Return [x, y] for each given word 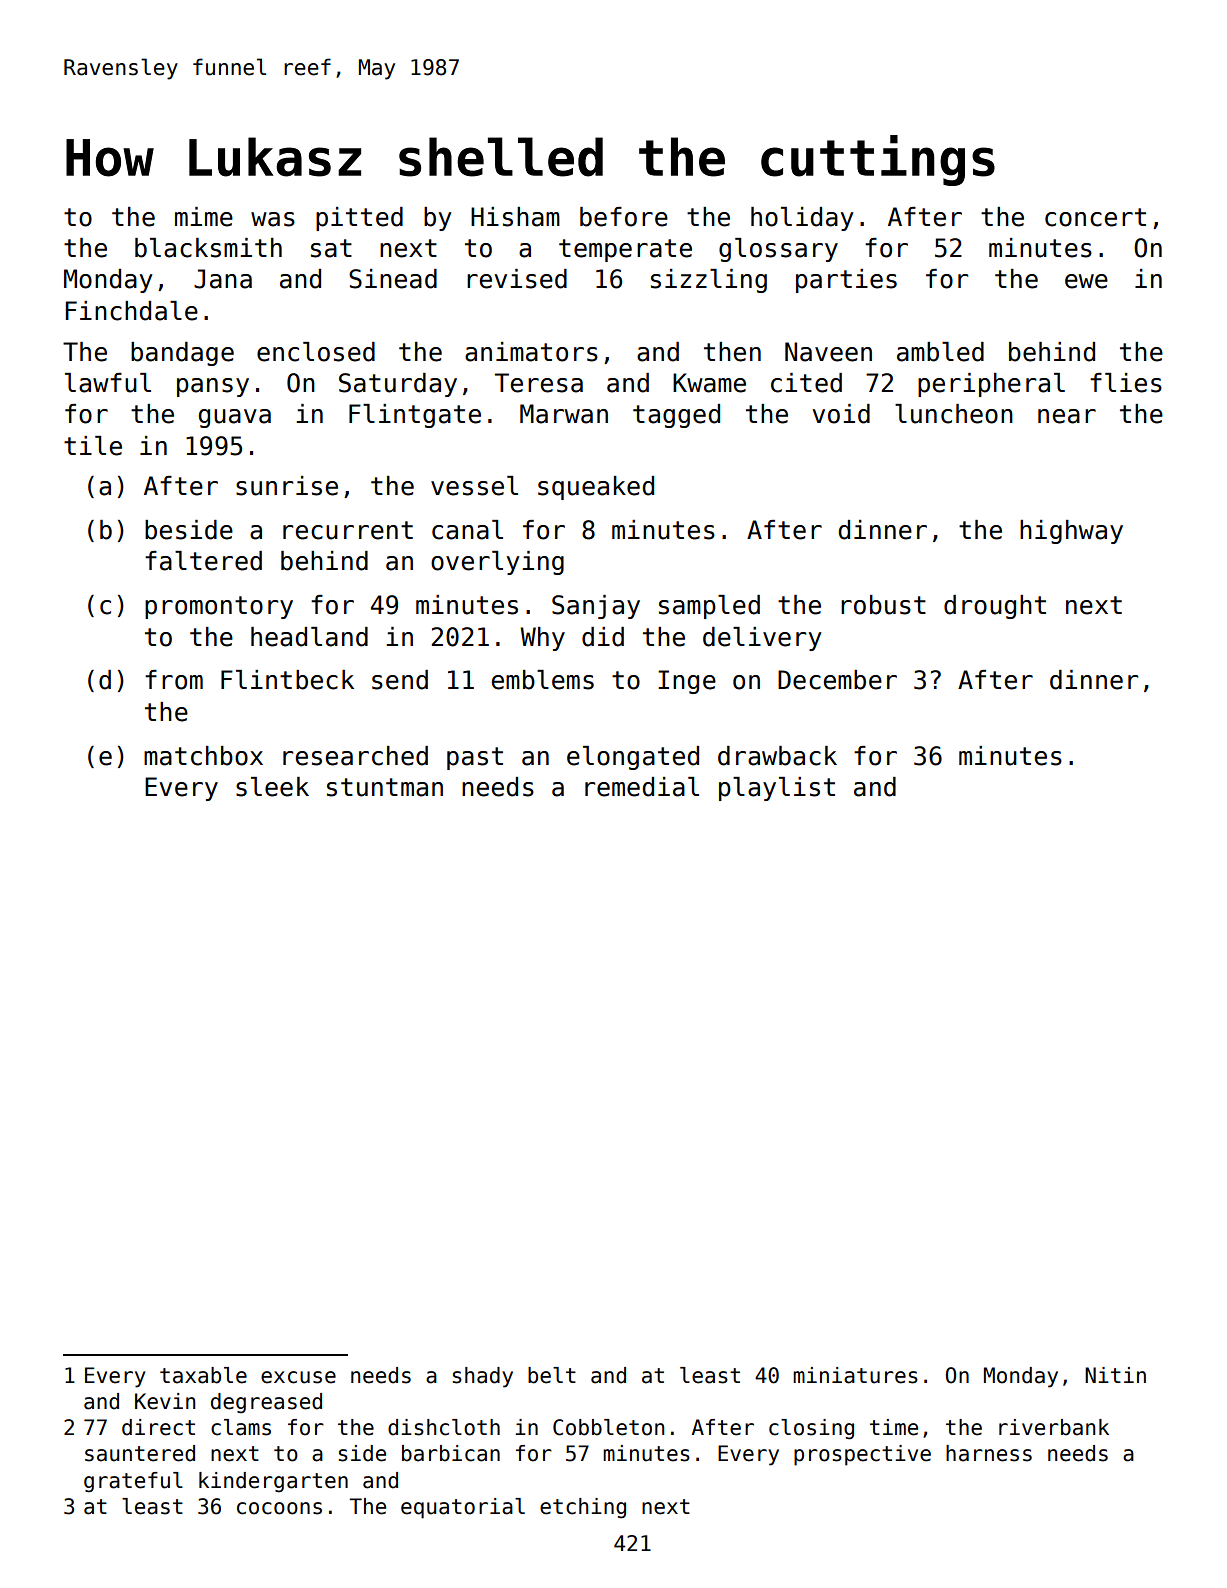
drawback [777, 756]
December [837, 680]
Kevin [165, 1401]
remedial [642, 787]
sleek [272, 787]
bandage [182, 354]
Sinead [393, 279]
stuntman [385, 787]
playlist [777, 789]
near [1067, 416]
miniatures [855, 1375]
